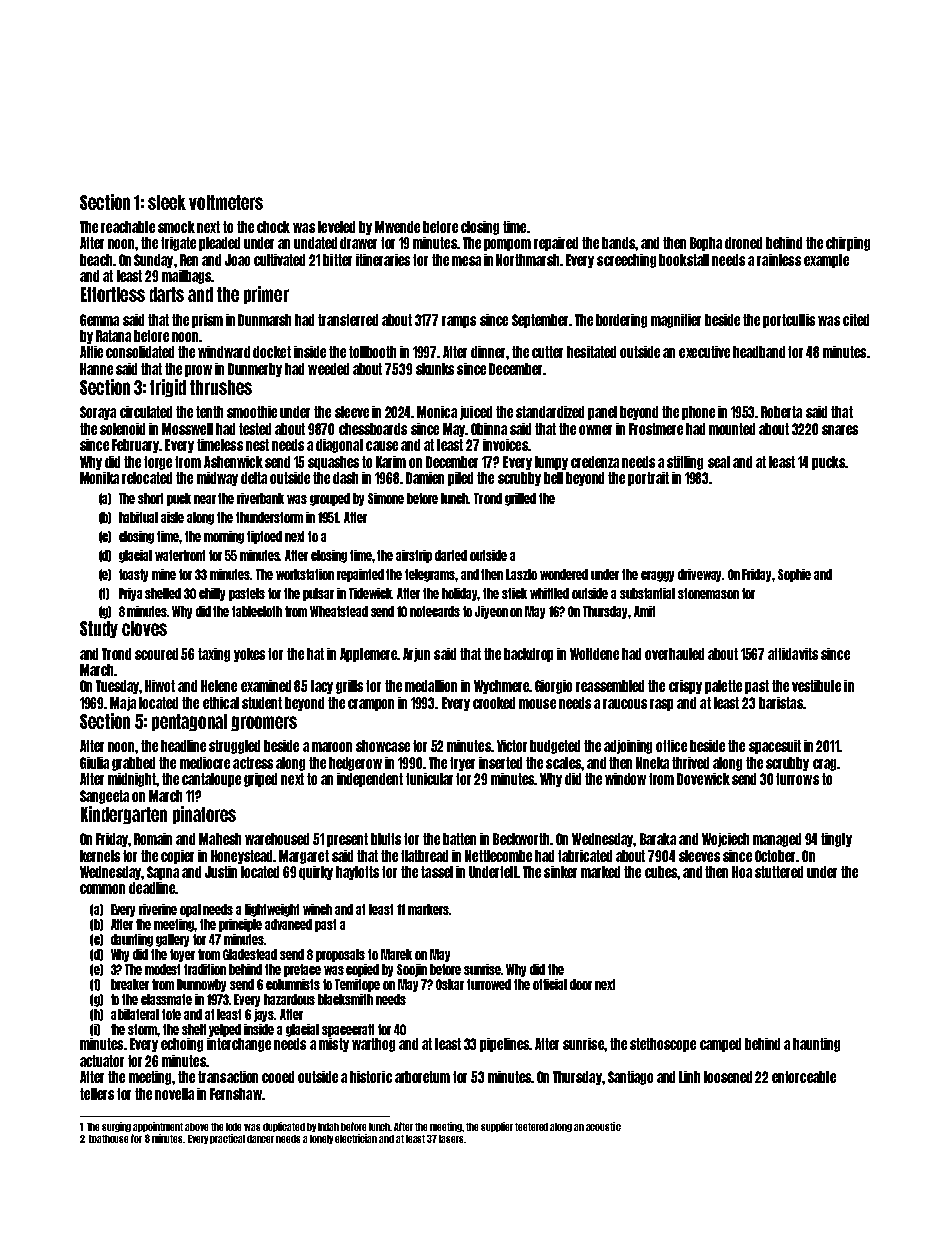 The image size is (952, 1233). I want to click on pipelines, so click(505, 1045).
